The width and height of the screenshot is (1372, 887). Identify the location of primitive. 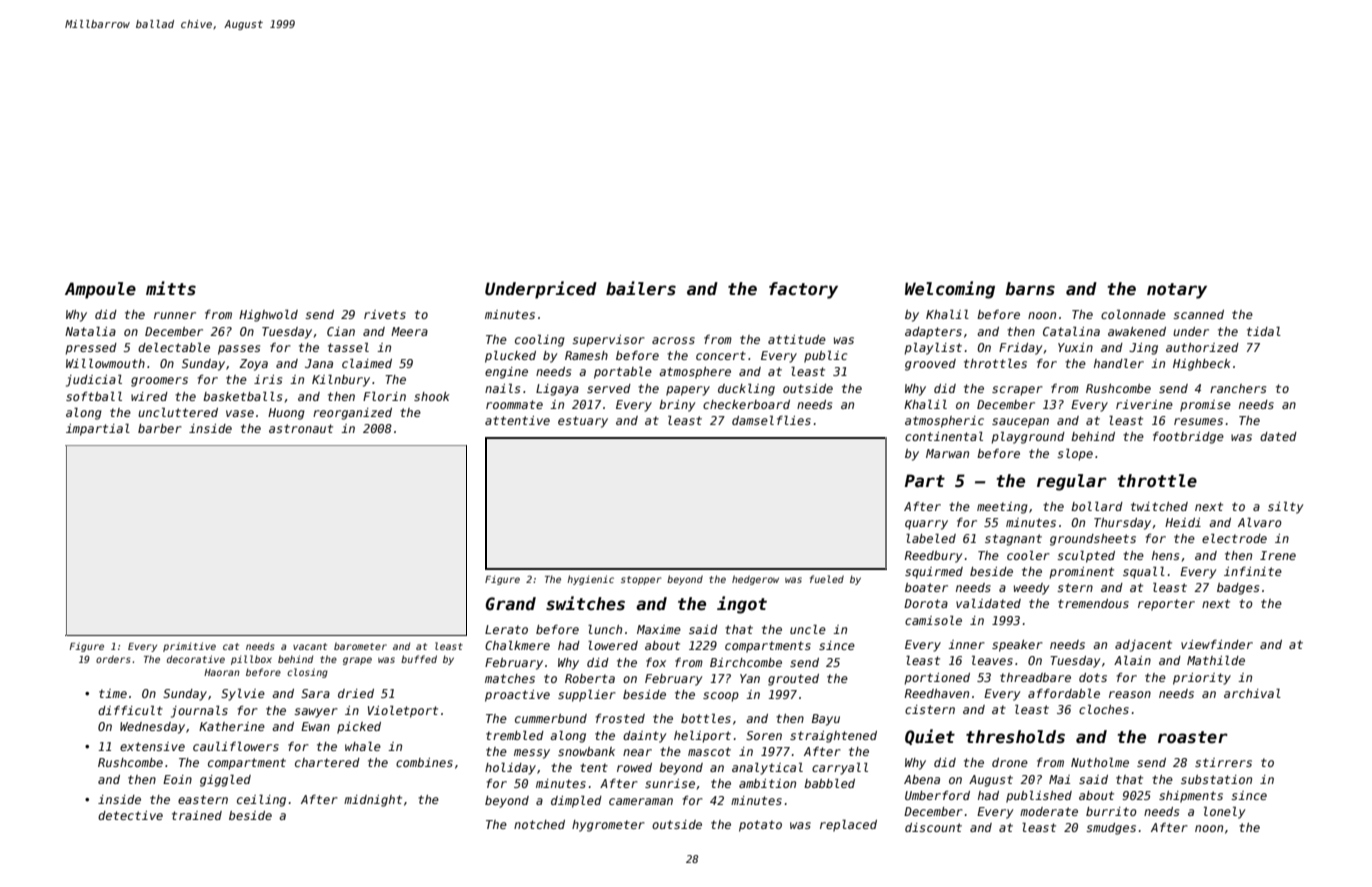
(189, 647).
